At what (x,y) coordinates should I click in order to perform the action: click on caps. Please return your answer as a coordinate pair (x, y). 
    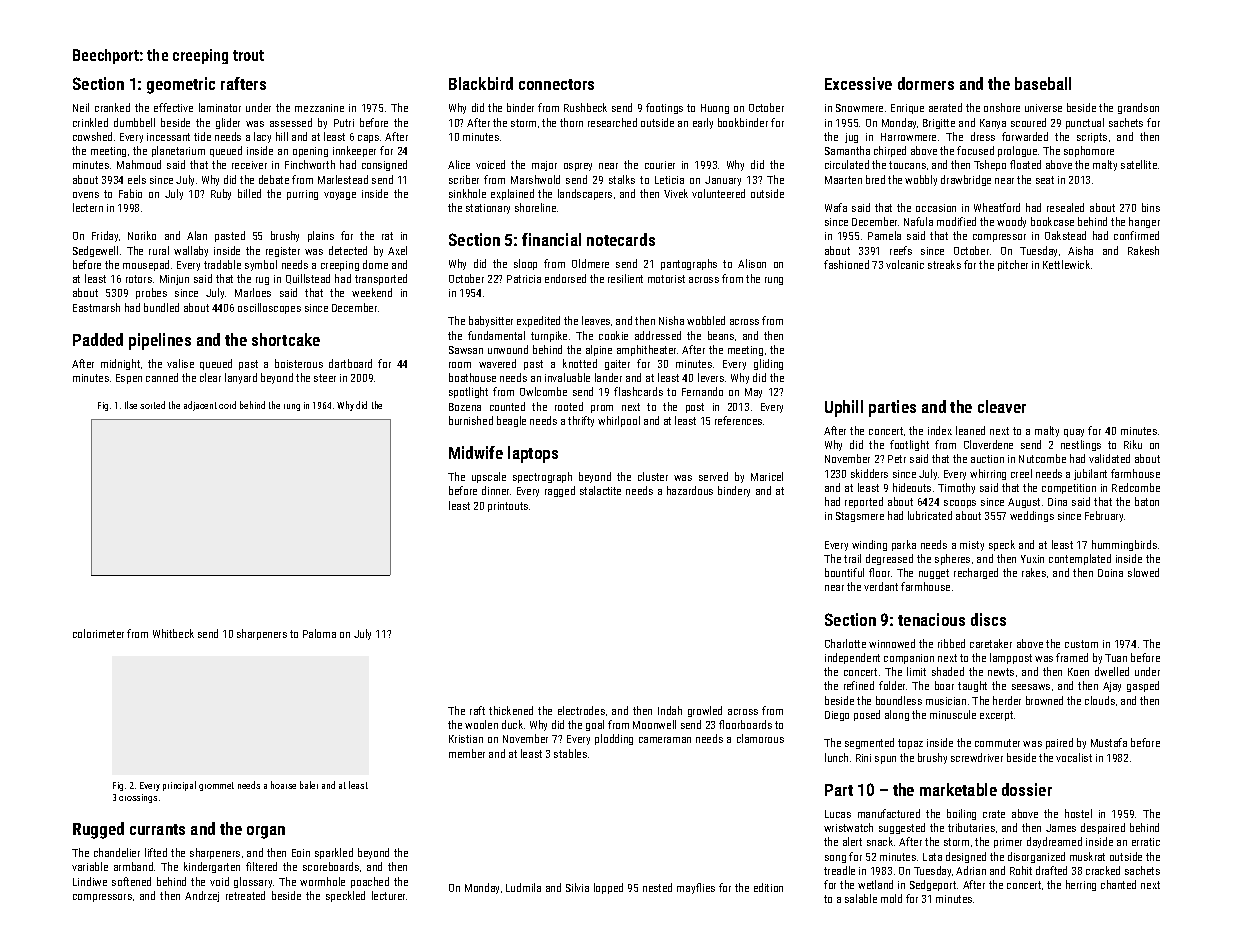
    Looking at the image, I should click on (368, 139).
